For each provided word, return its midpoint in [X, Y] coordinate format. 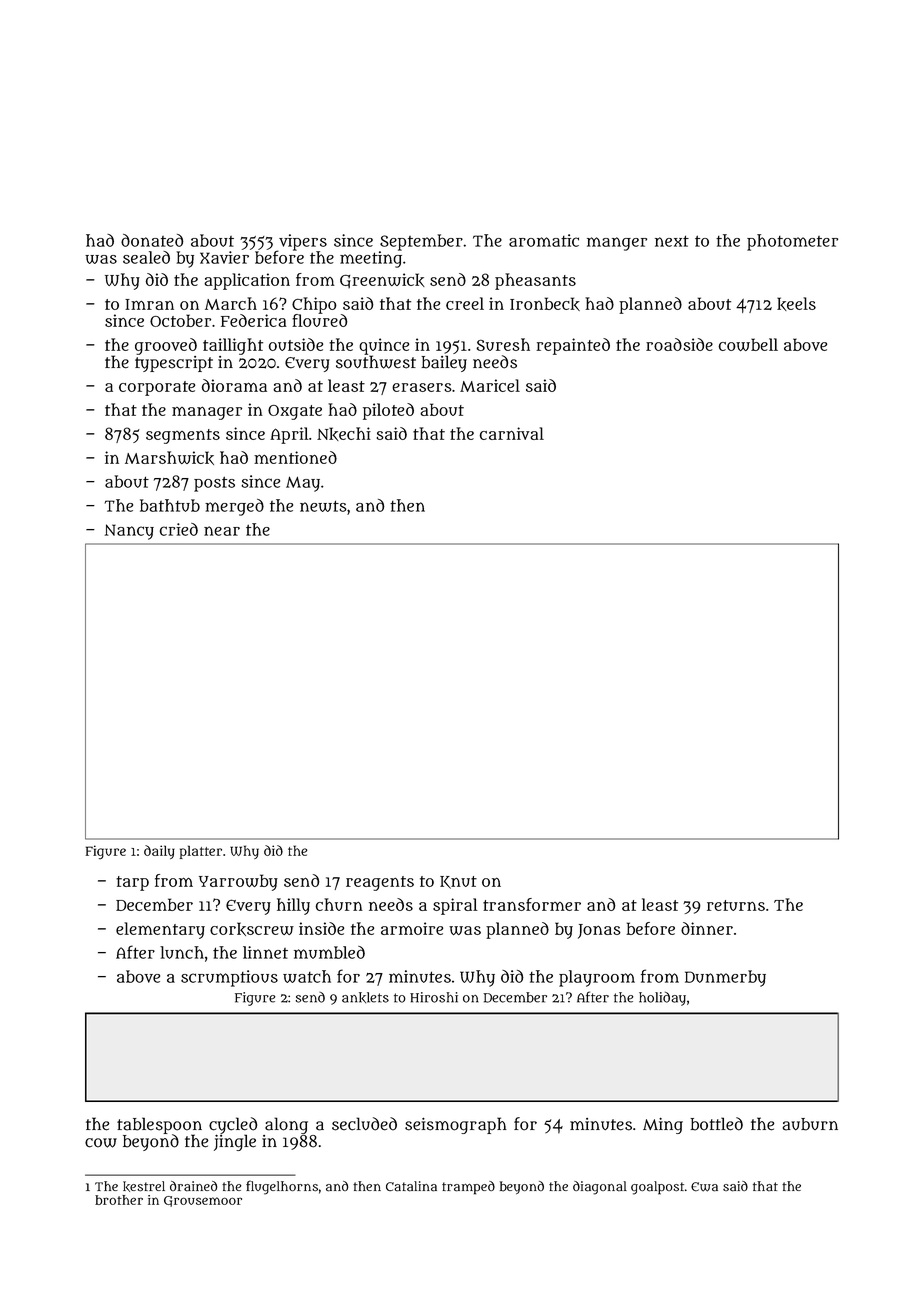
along [286, 1125]
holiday [662, 999]
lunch [182, 952]
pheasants [535, 281]
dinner [707, 928]
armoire [412, 928]
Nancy [129, 532]
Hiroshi [434, 997]
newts [323, 506]
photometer [792, 242]
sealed [146, 257]
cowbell [748, 344]
